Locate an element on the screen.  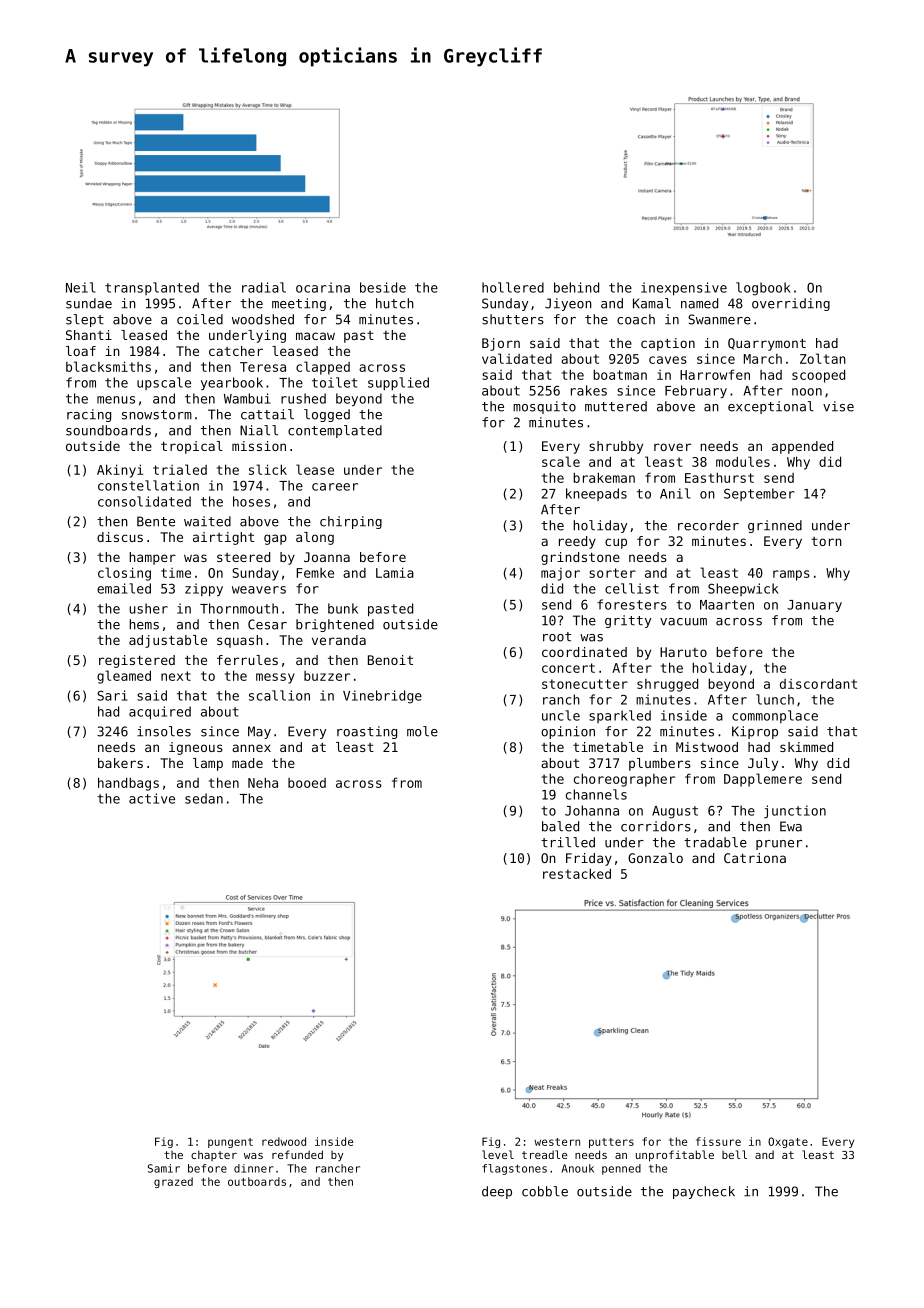
Shanti is located at coordinates (89, 335).
